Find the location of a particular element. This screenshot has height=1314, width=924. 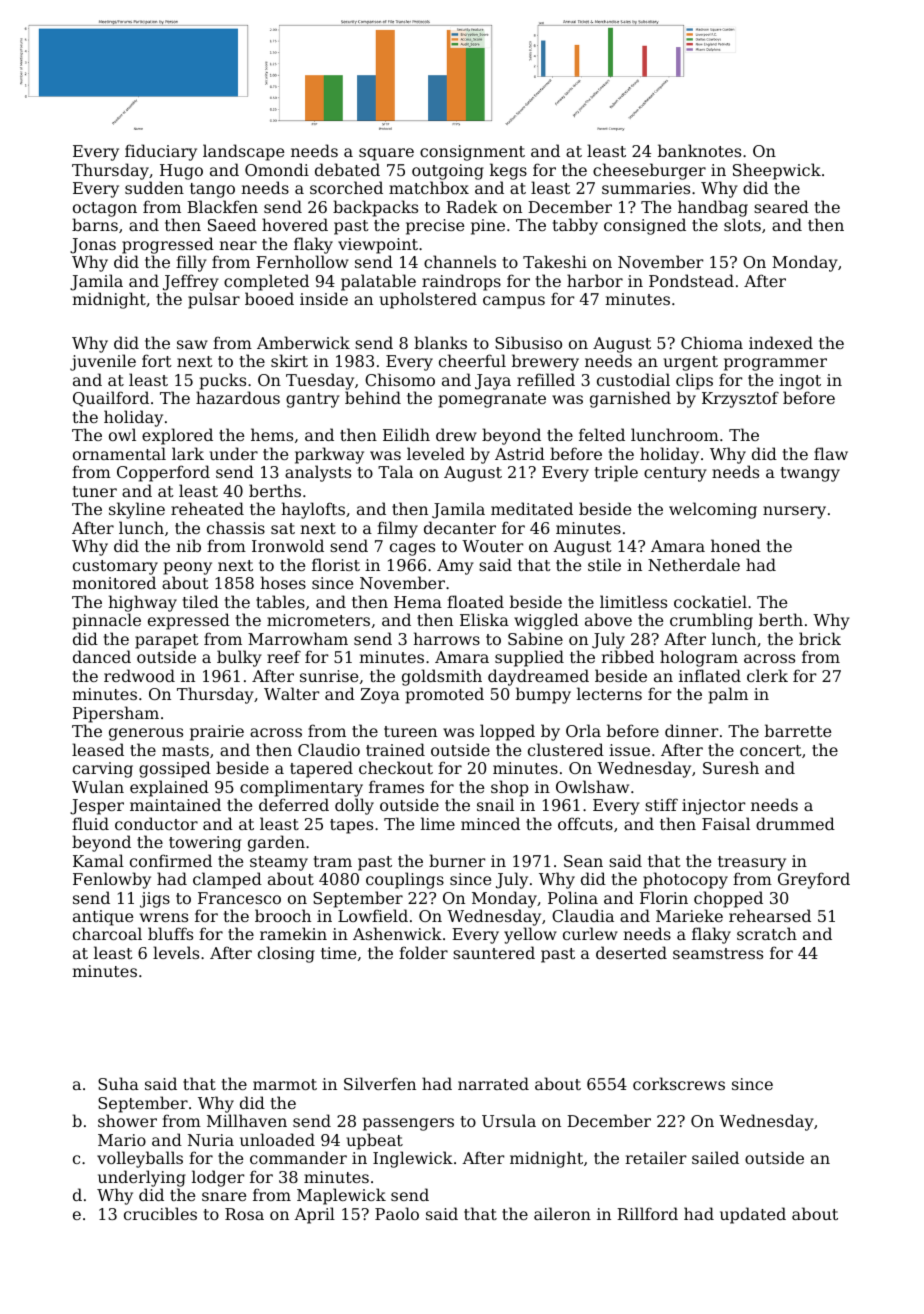

inside is located at coordinates (324, 298).
